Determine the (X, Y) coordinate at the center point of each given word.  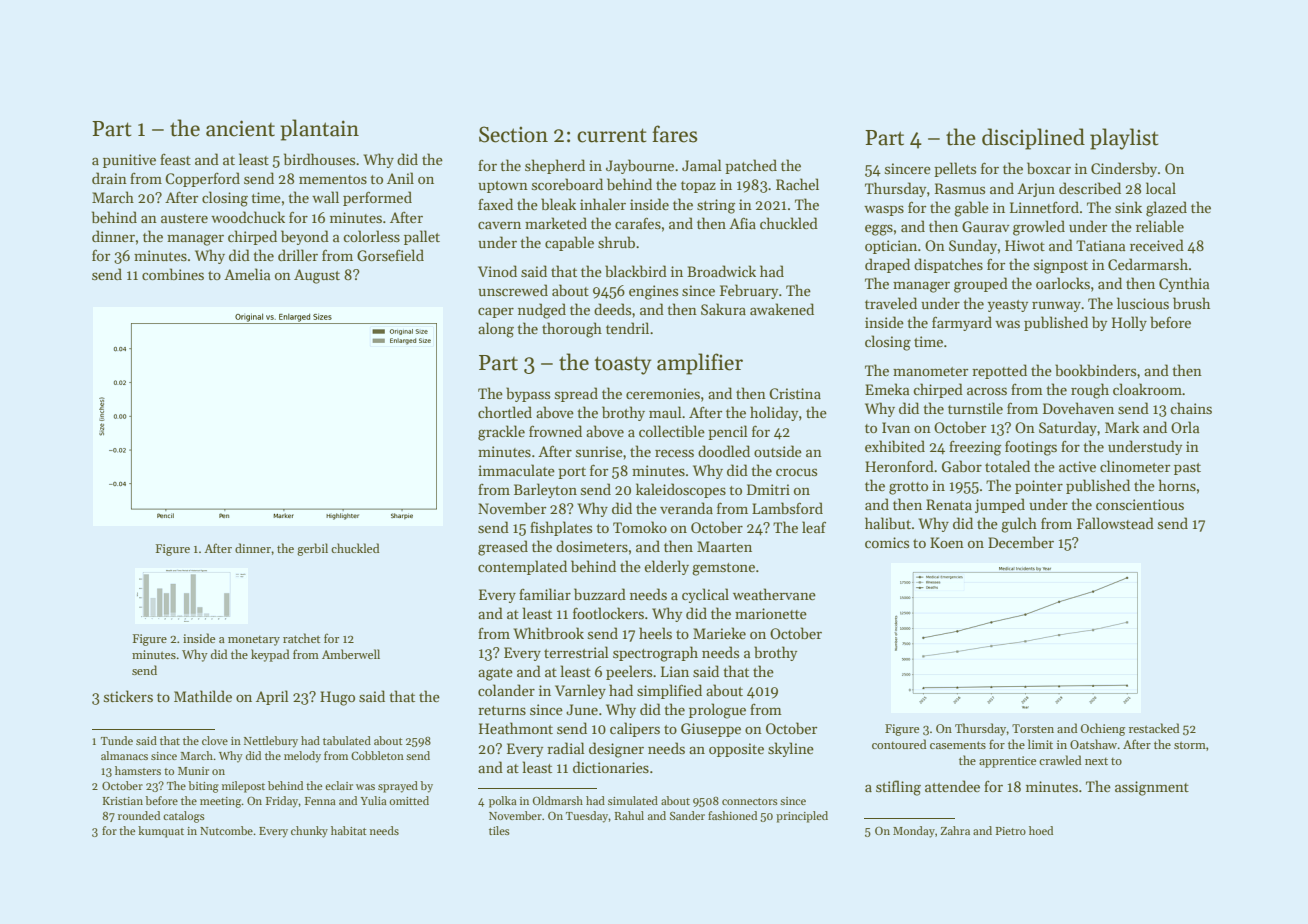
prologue (717, 711)
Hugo (337, 698)
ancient (240, 128)
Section (513, 134)
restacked (1154, 728)
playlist (1124, 139)
